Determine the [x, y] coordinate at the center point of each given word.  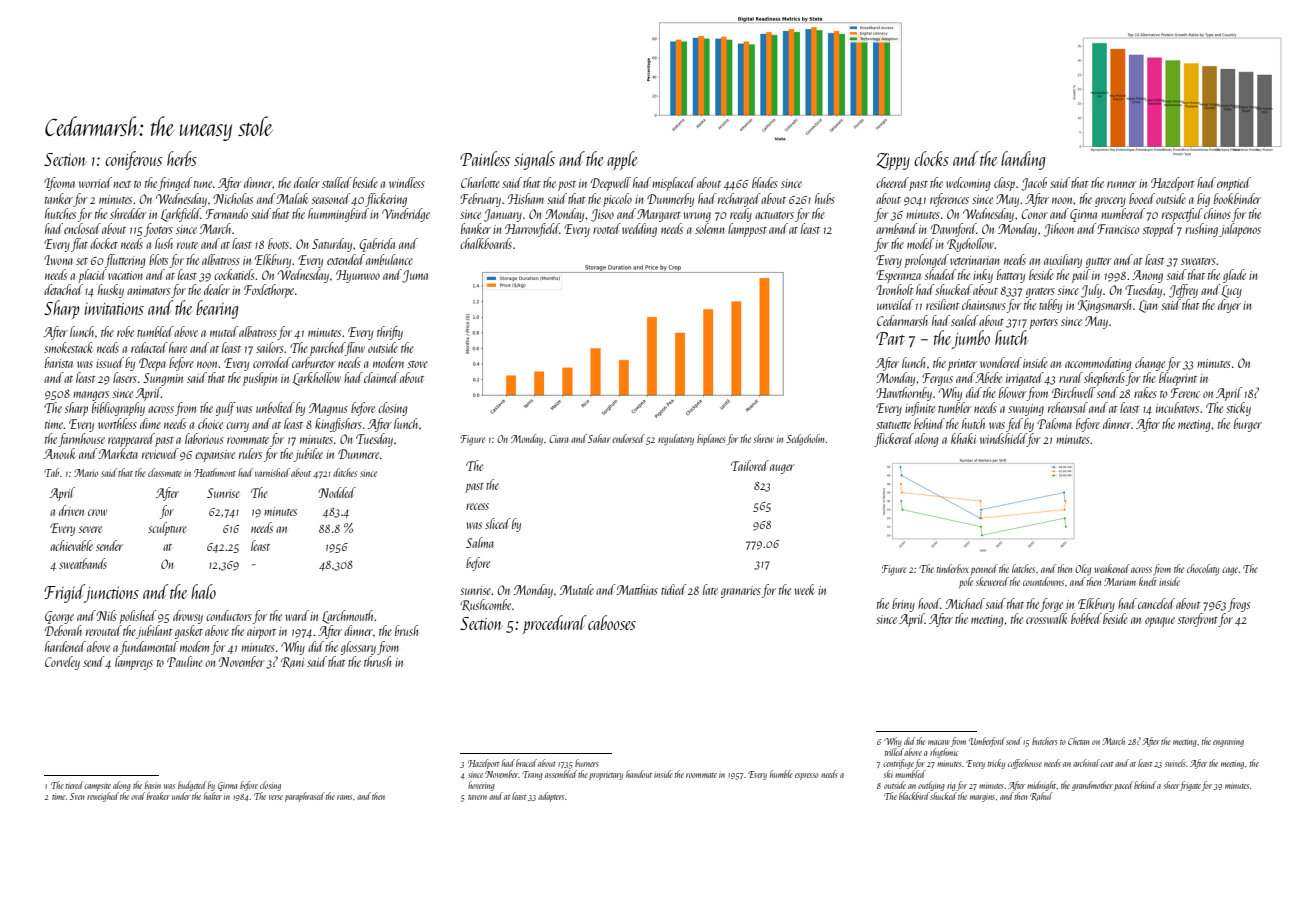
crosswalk [1046, 618]
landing [1023, 160]
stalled [337, 182]
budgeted [192, 786]
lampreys [134, 663]
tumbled [155, 331]
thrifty [390, 333]
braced [526, 763]
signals [534, 160]
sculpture [167, 529]
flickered [894, 440]
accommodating [1098, 364]
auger [782, 469]
